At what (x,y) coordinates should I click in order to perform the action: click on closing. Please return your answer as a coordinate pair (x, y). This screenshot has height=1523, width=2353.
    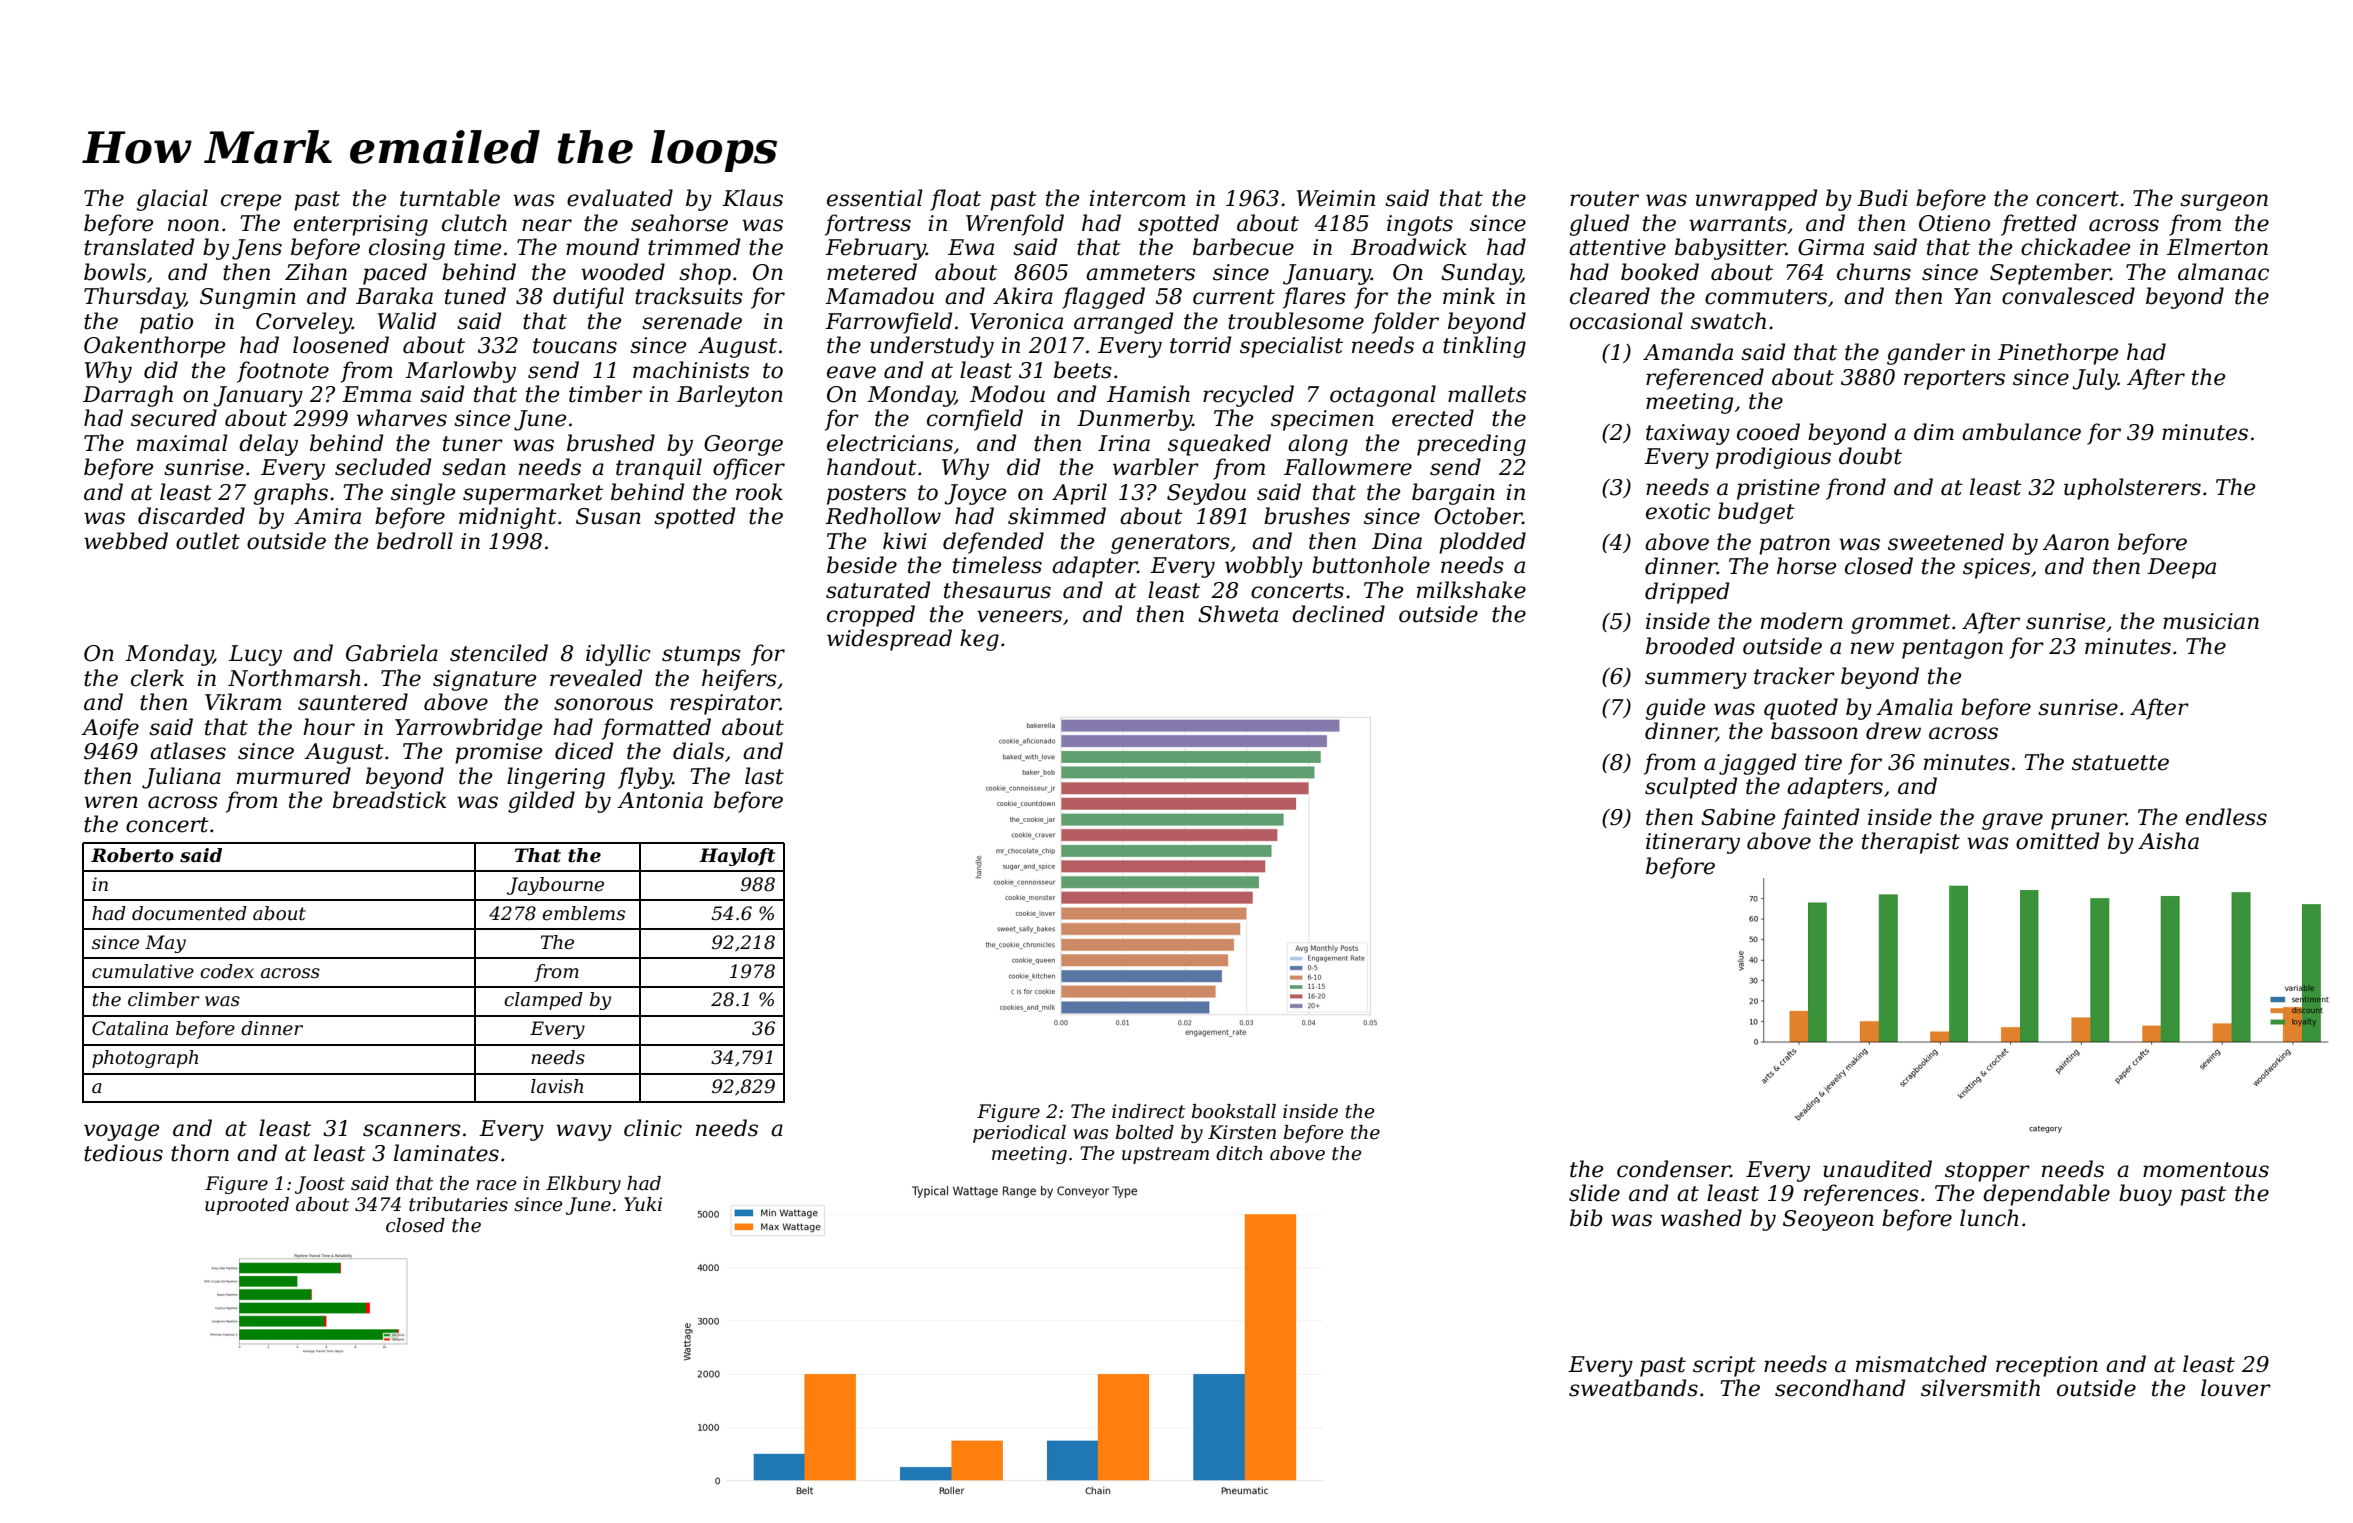
    Looking at the image, I should click on (407, 249).
